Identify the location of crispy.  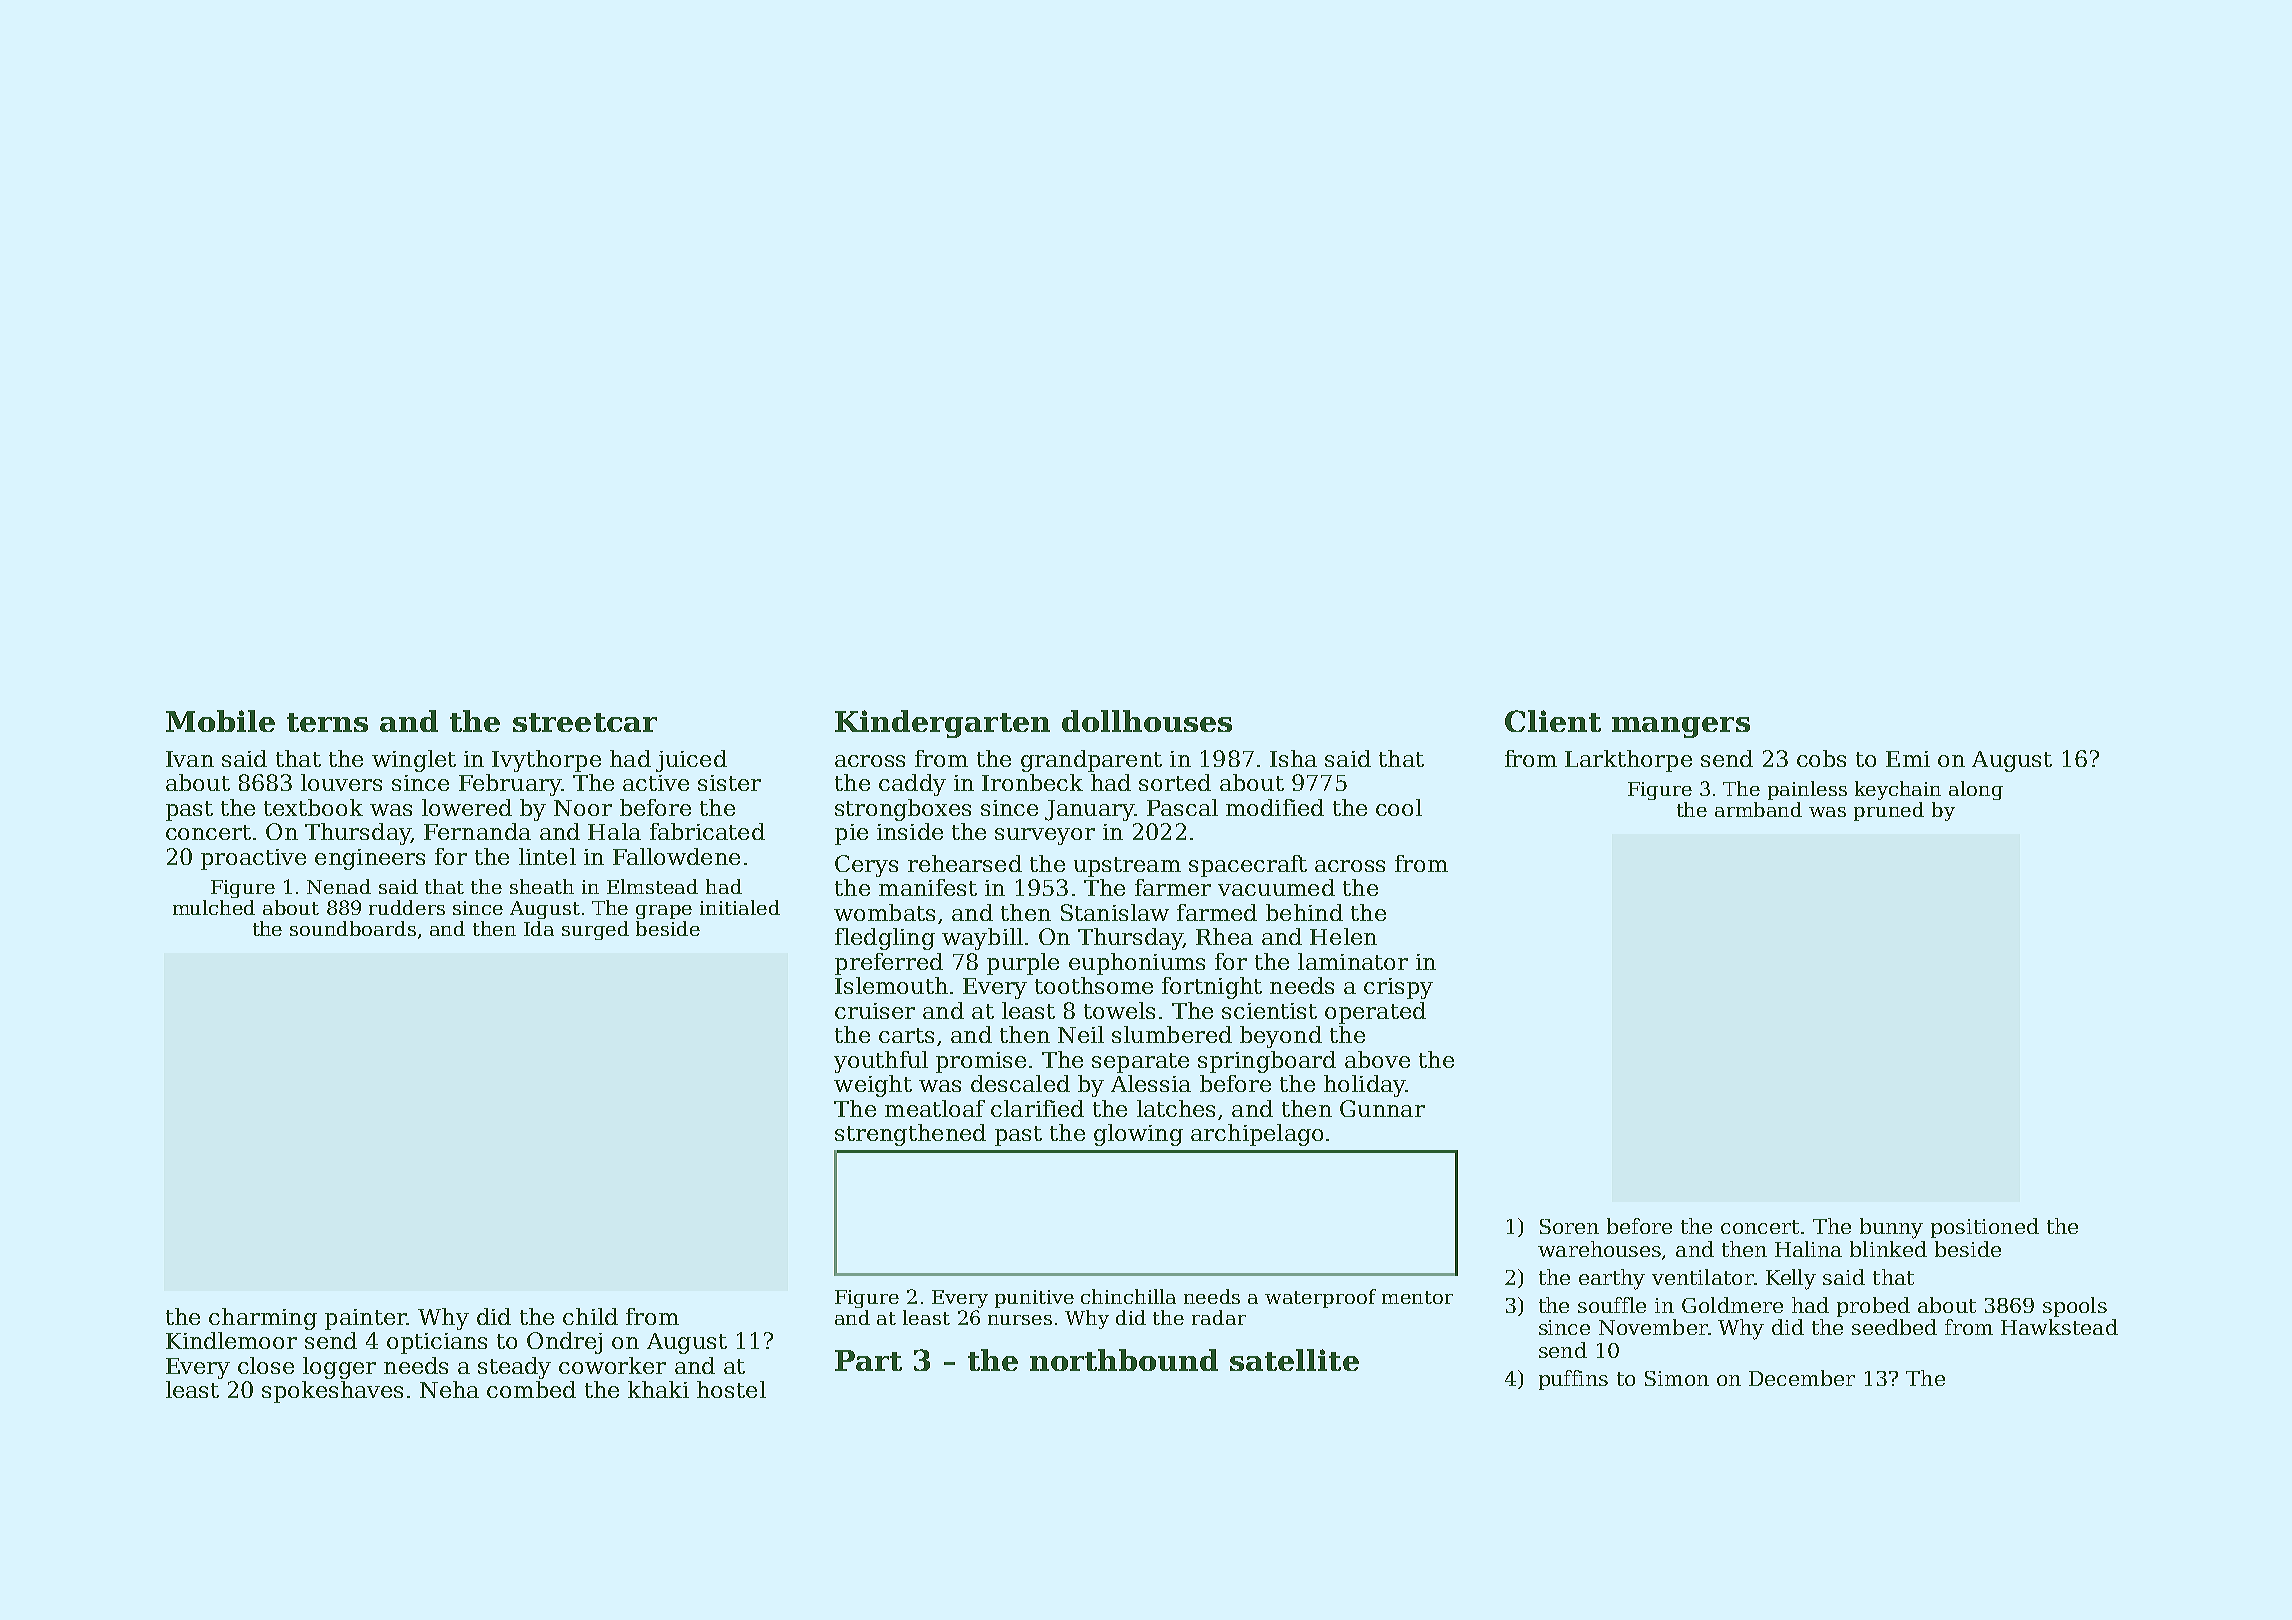
(1398, 988).
